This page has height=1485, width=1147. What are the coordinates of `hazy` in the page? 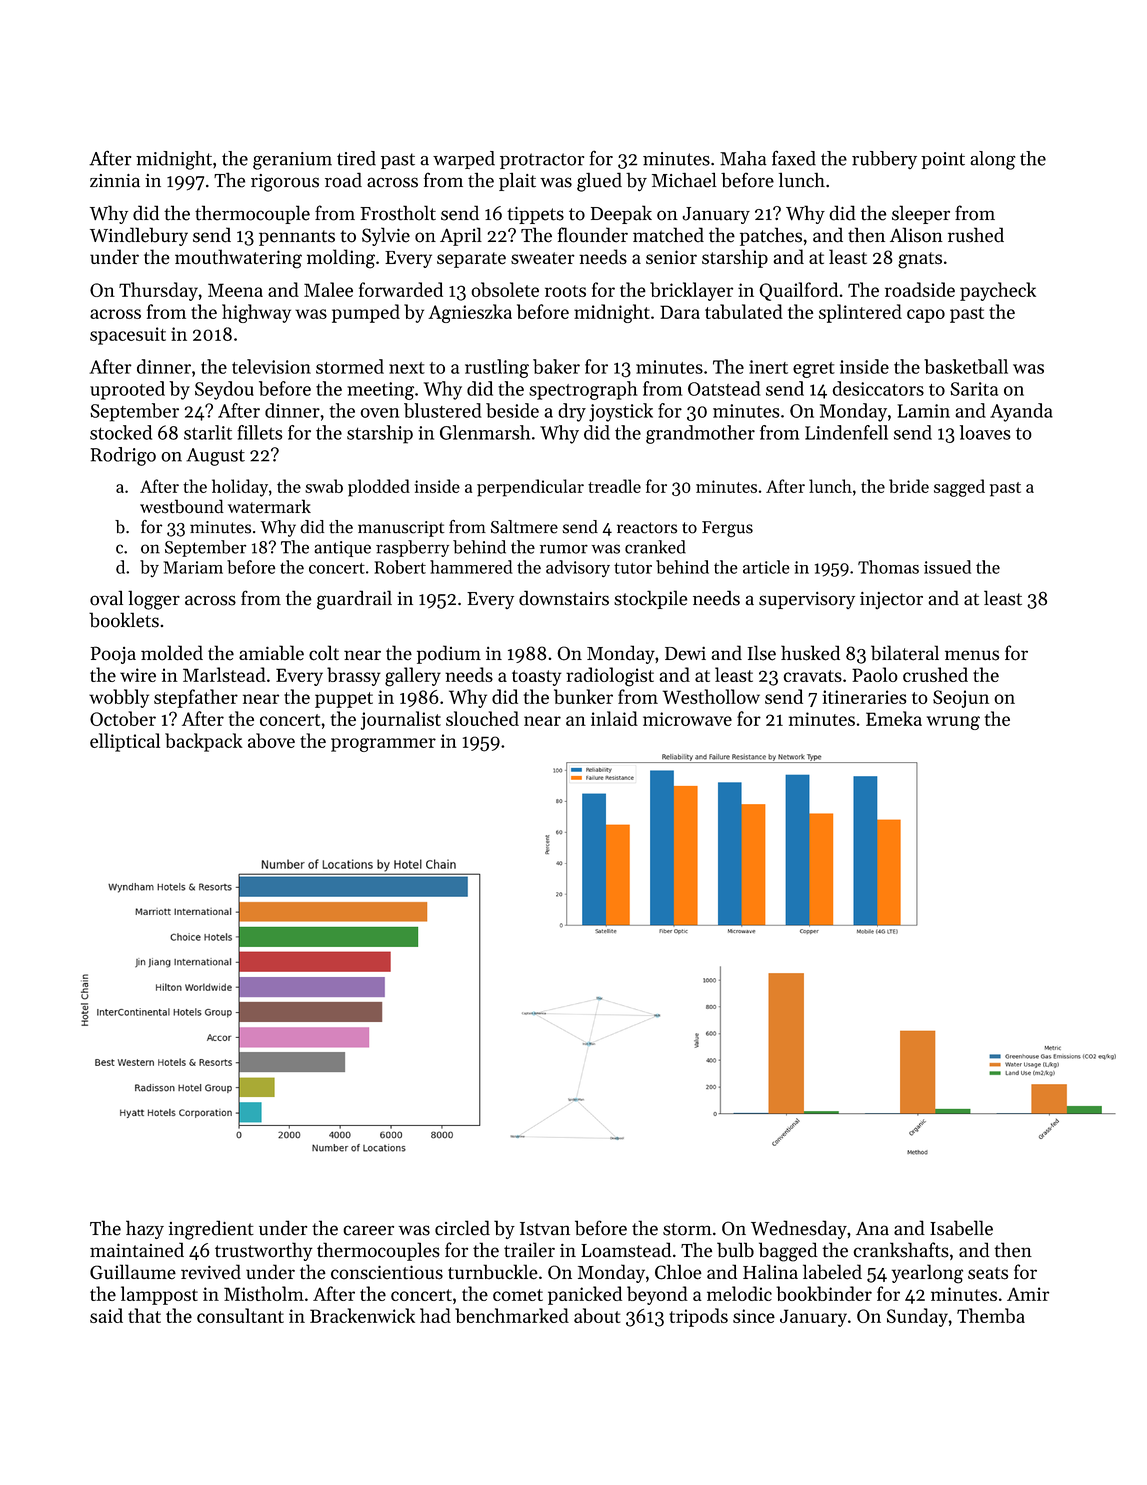 It's located at (145, 1229).
